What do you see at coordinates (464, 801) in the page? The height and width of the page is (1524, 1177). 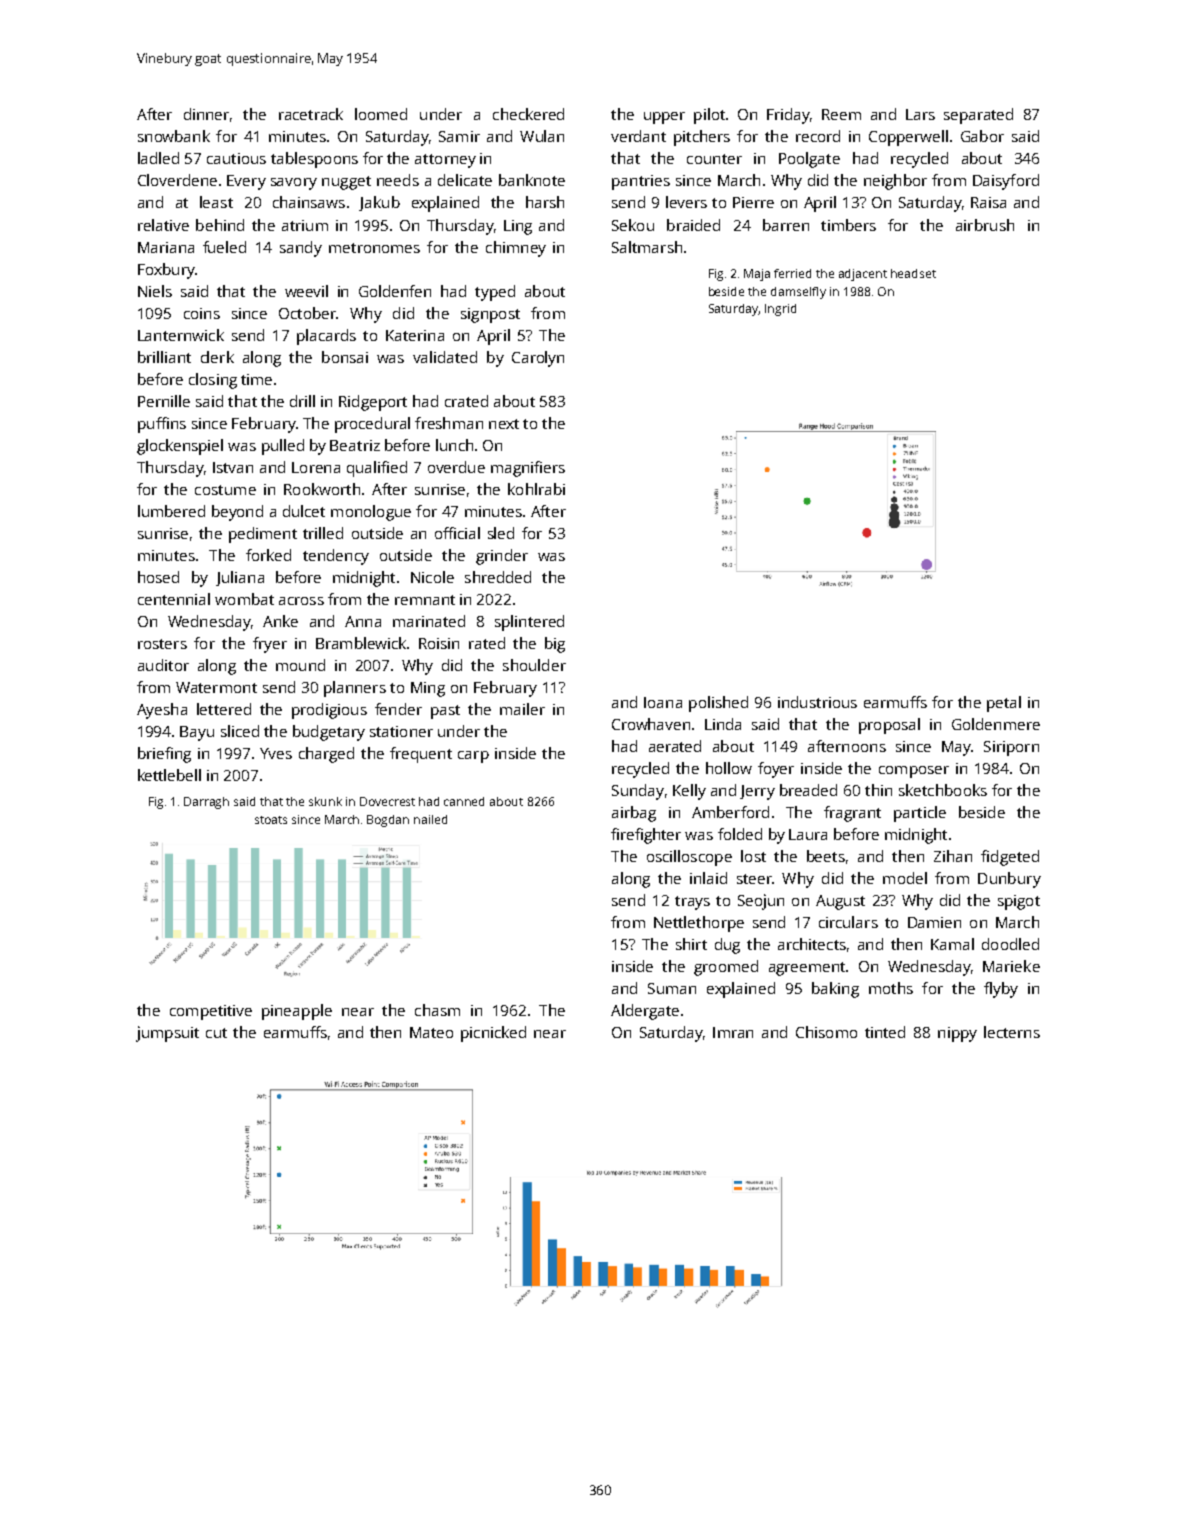 I see `canned` at bounding box center [464, 801].
